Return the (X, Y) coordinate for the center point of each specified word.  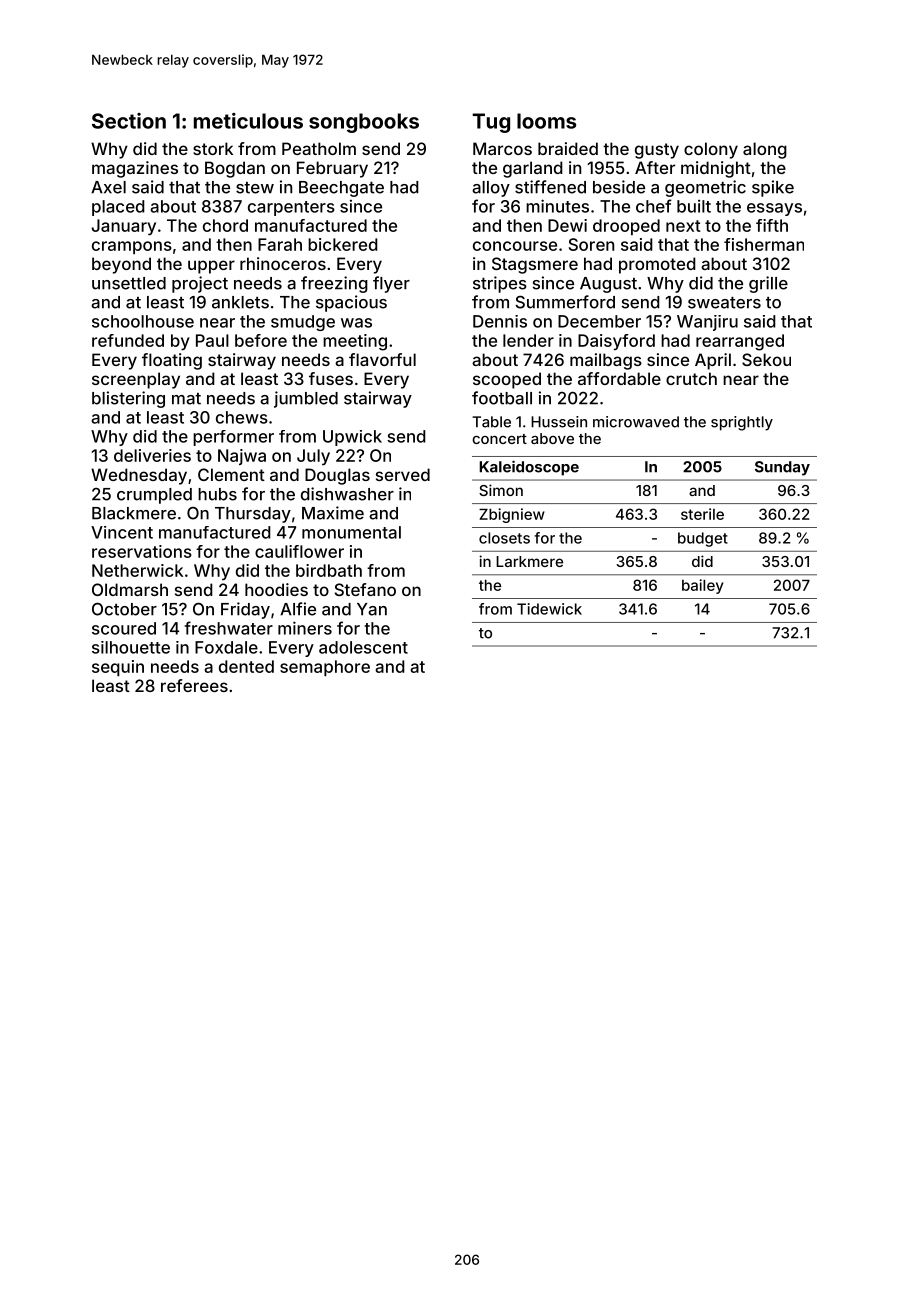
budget (703, 539)
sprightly (742, 423)
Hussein (559, 422)
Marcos (502, 148)
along (765, 150)
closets (504, 538)
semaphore (325, 668)
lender (528, 340)
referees (194, 685)
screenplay (136, 380)
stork (213, 148)
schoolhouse (143, 321)
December (599, 321)
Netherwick (137, 570)
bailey (703, 586)
